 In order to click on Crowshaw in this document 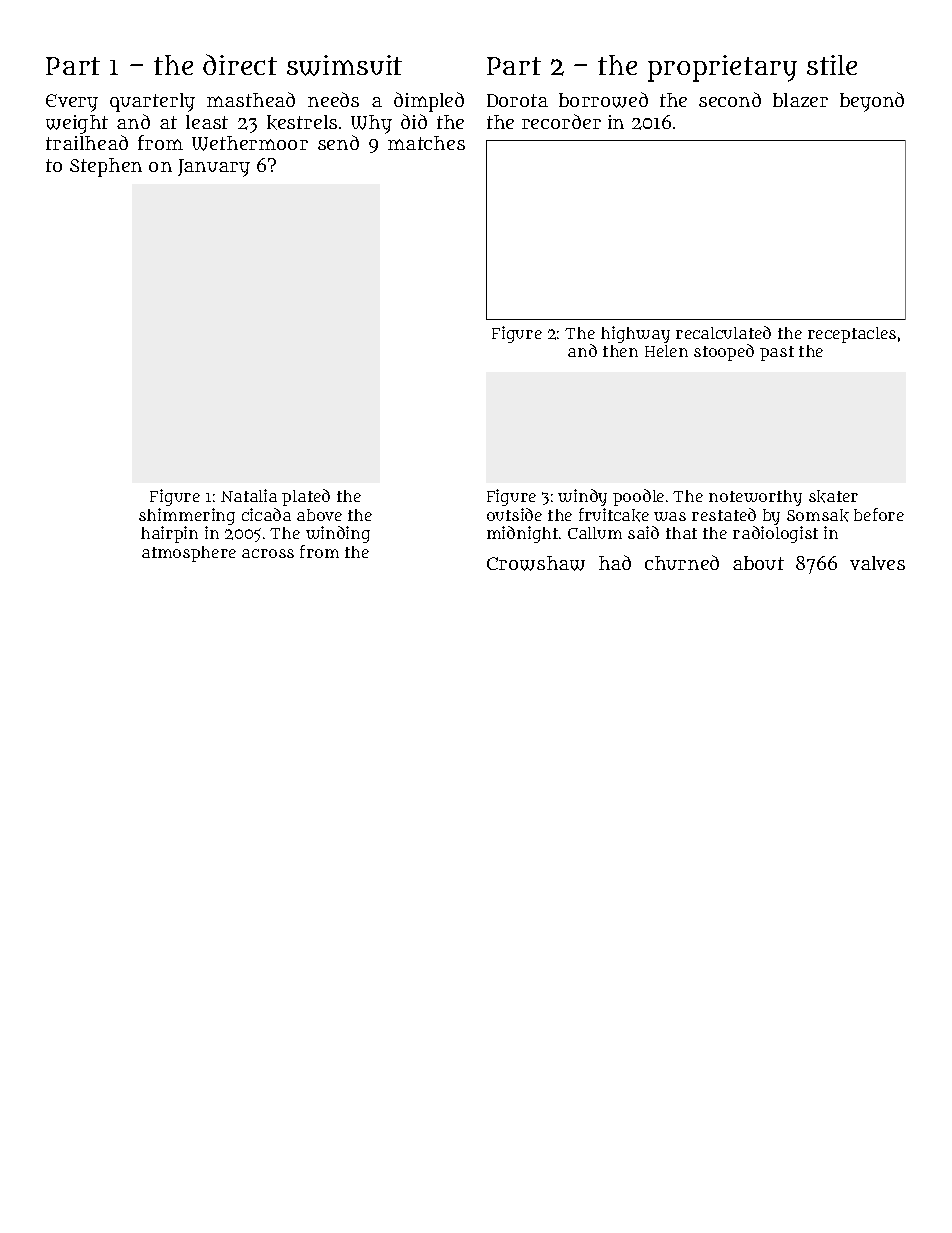, I will do `click(536, 563)`.
